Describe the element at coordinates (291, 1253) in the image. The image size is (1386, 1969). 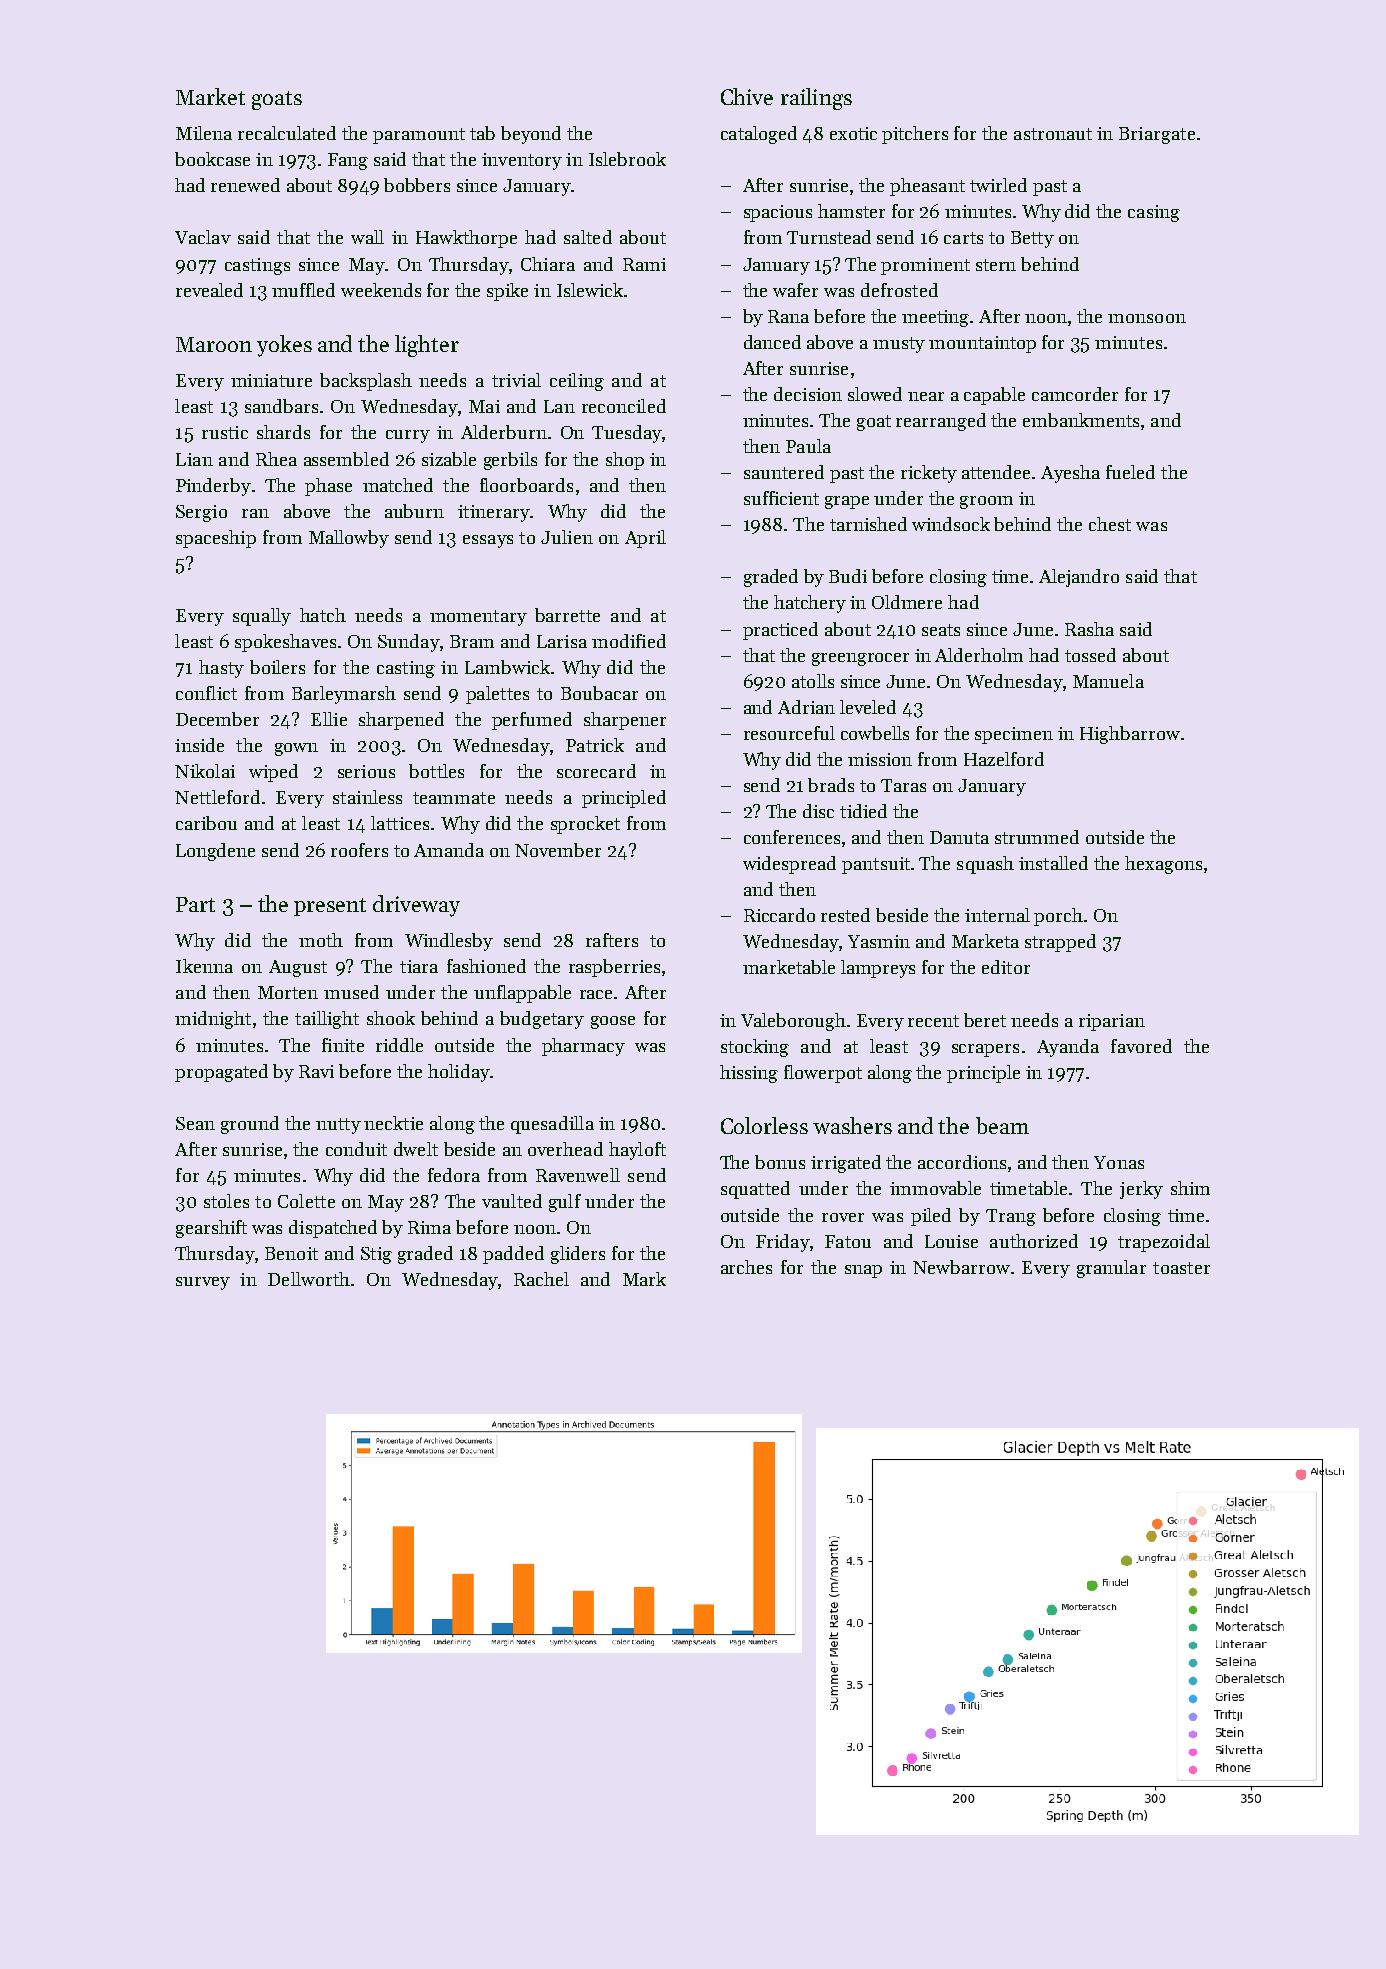
I see `Benoit` at that location.
